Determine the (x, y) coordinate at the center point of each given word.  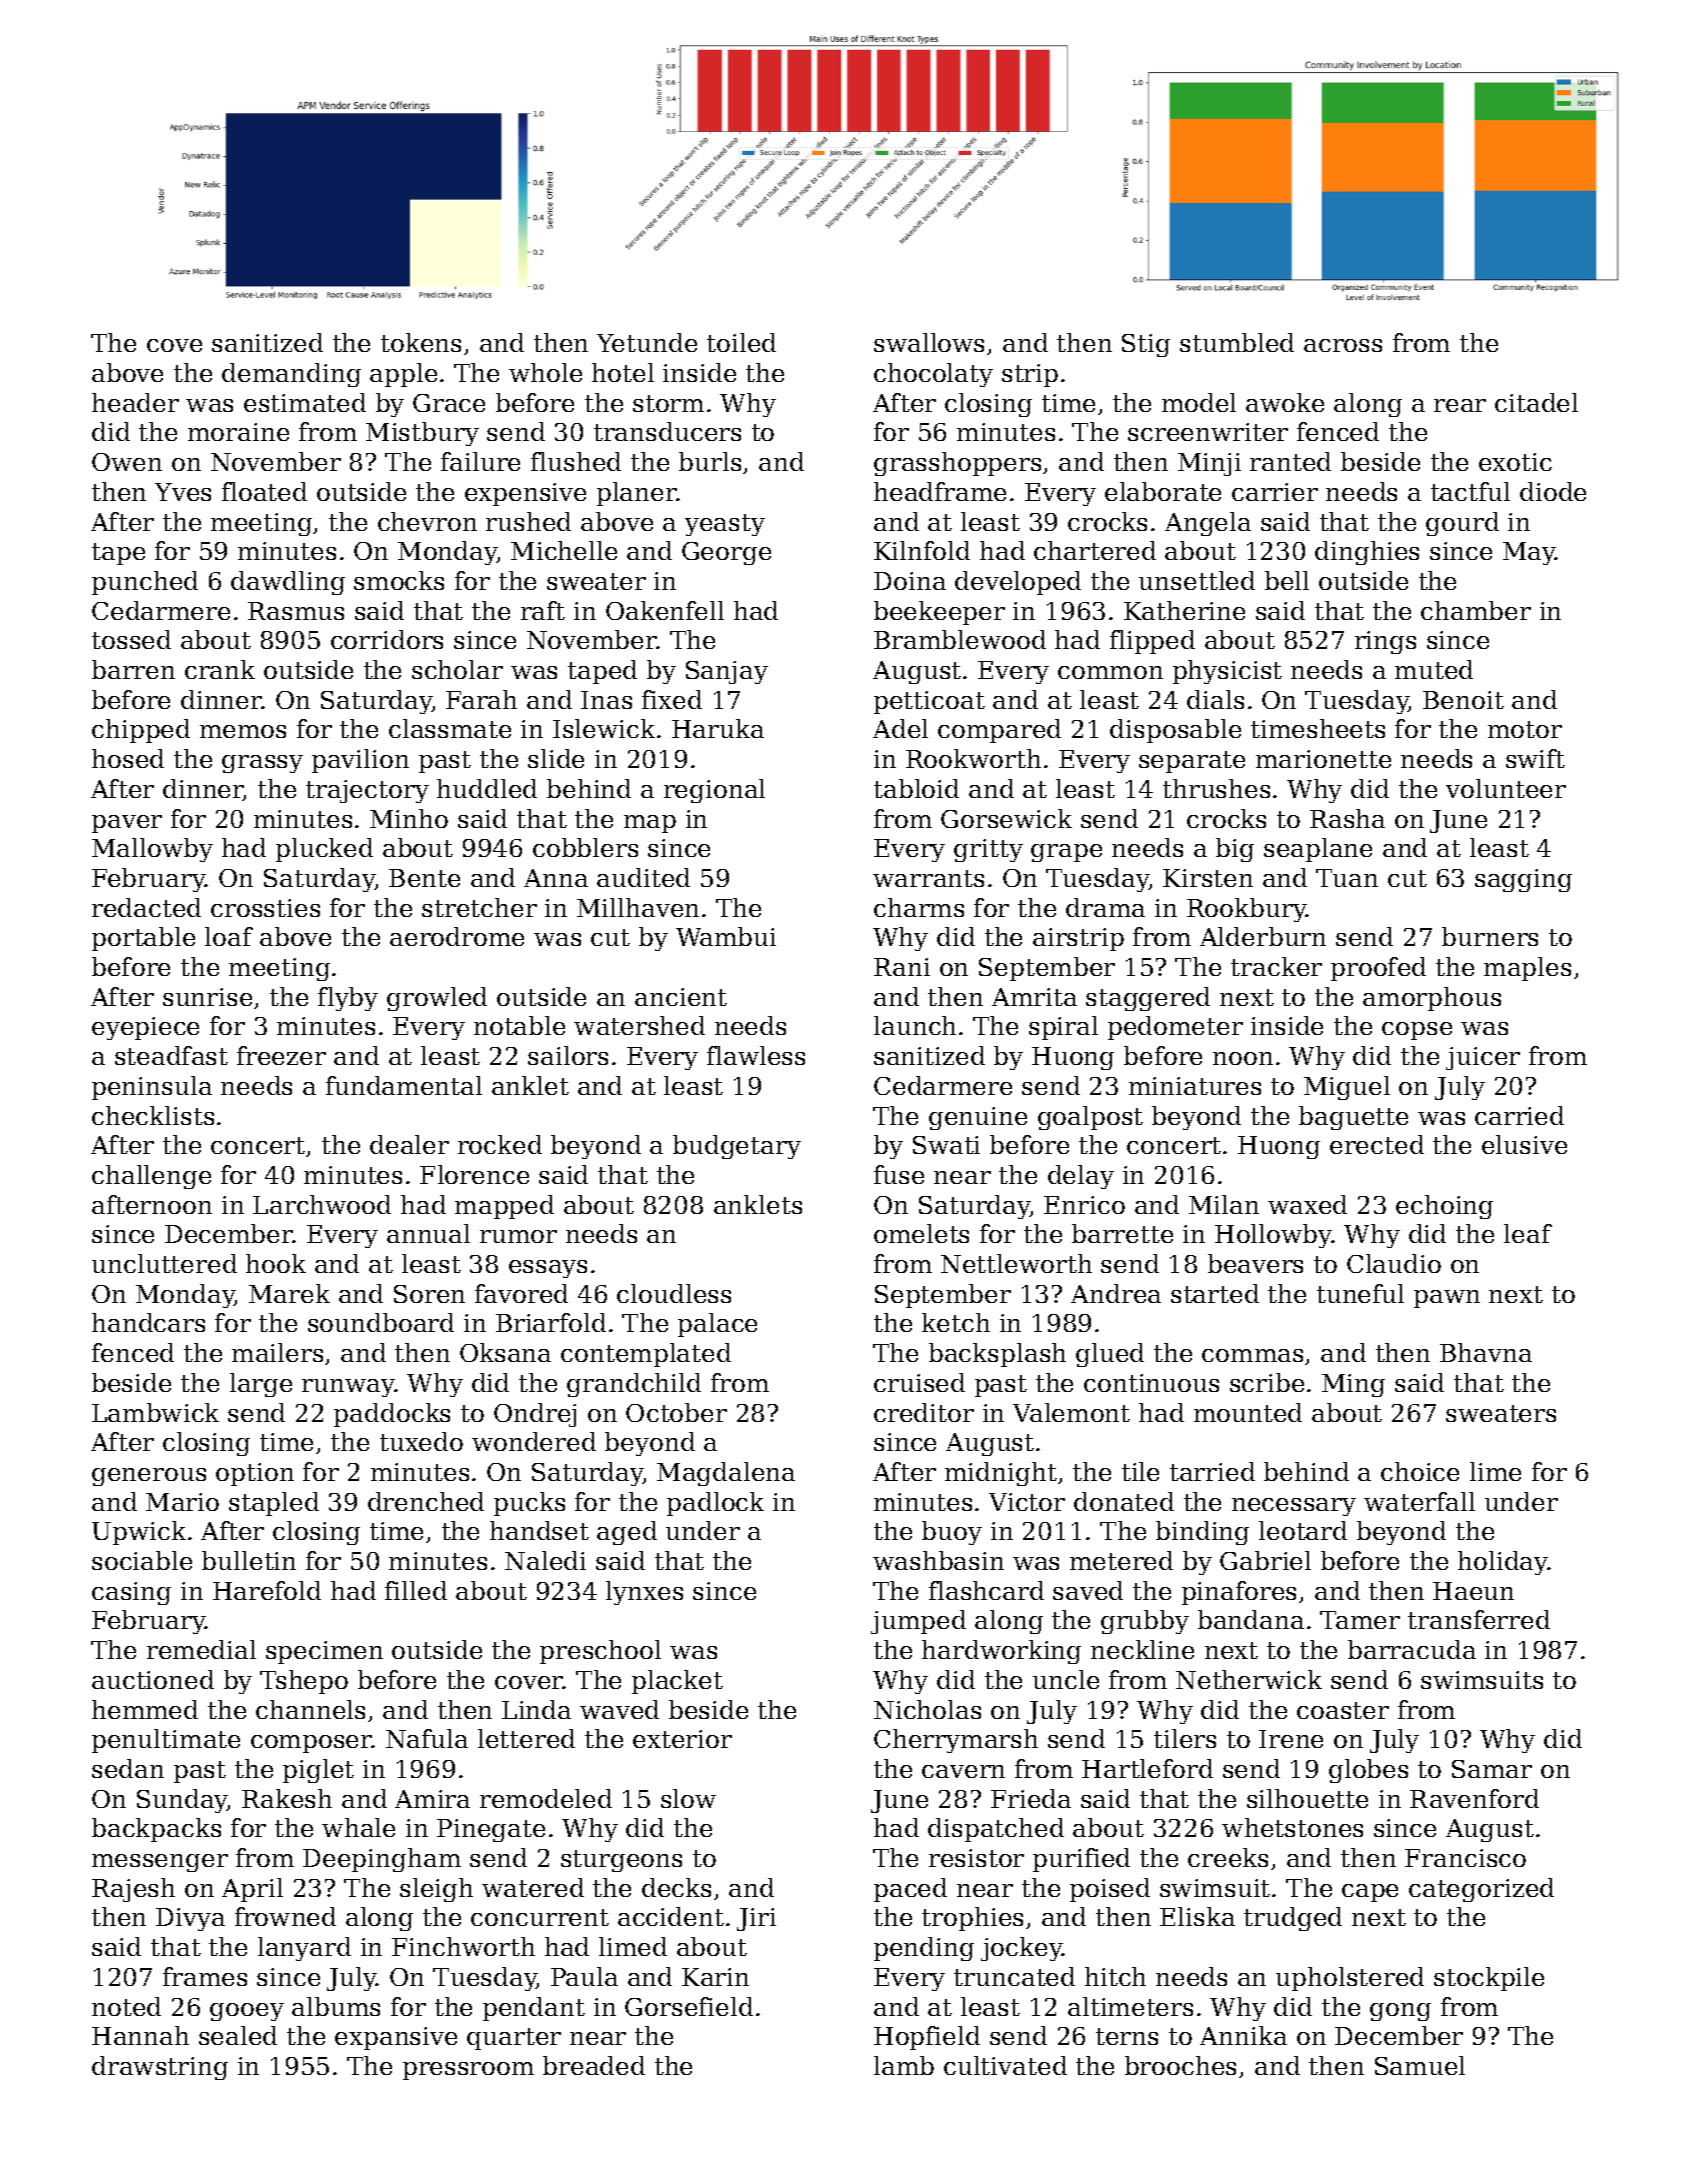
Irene (1291, 1739)
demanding (291, 375)
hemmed (145, 1709)
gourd (1462, 524)
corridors (387, 639)
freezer (281, 1055)
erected (1377, 1144)
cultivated (1005, 2065)
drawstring (160, 2068)
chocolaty (933, 375)
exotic (1515, 462)
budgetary (737, 1147)
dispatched (996, 1830)
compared (999, 731)
